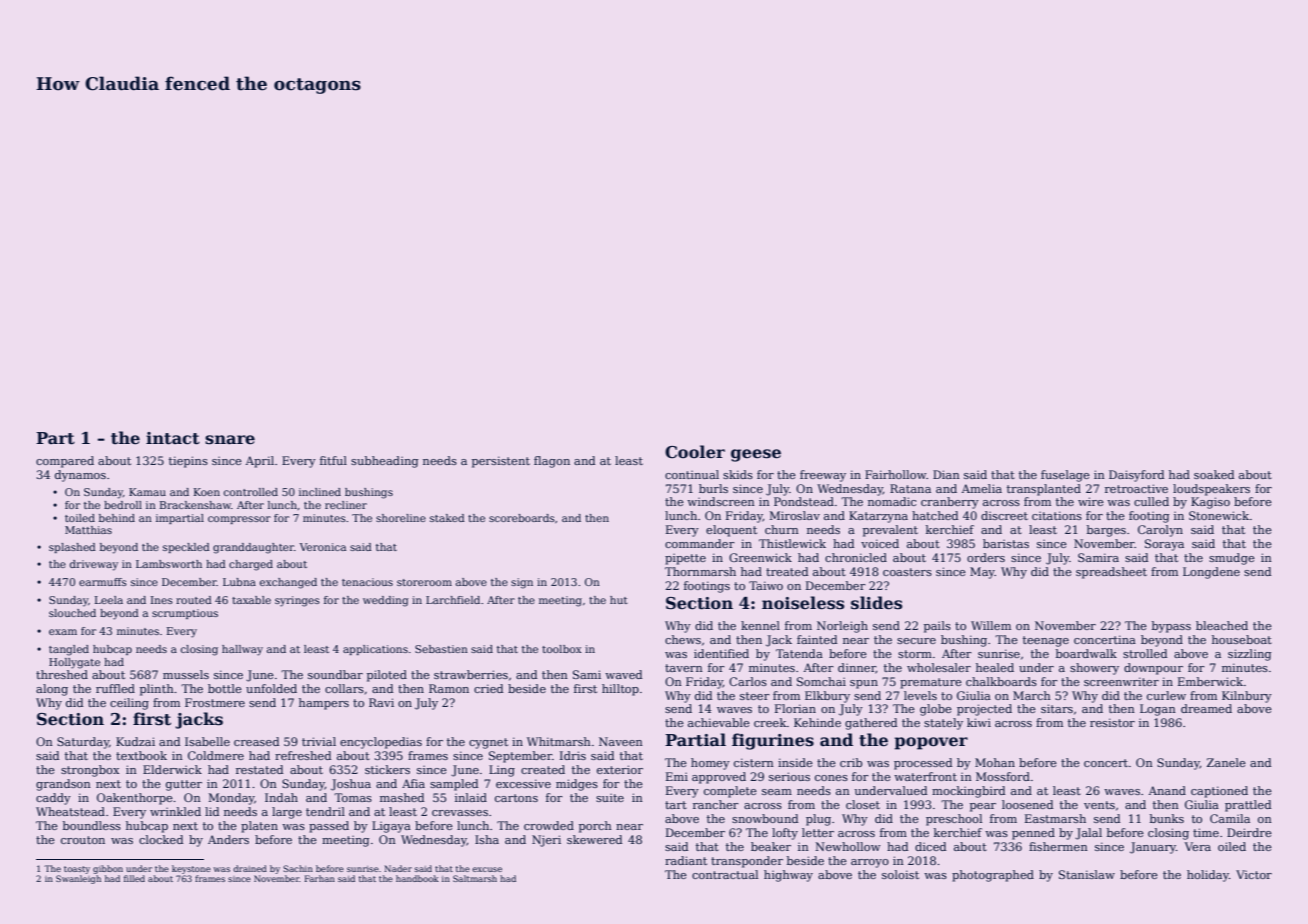  Describe the element at coordinates (1214, 474) in the screenshot. I see `soaked` at that location.
